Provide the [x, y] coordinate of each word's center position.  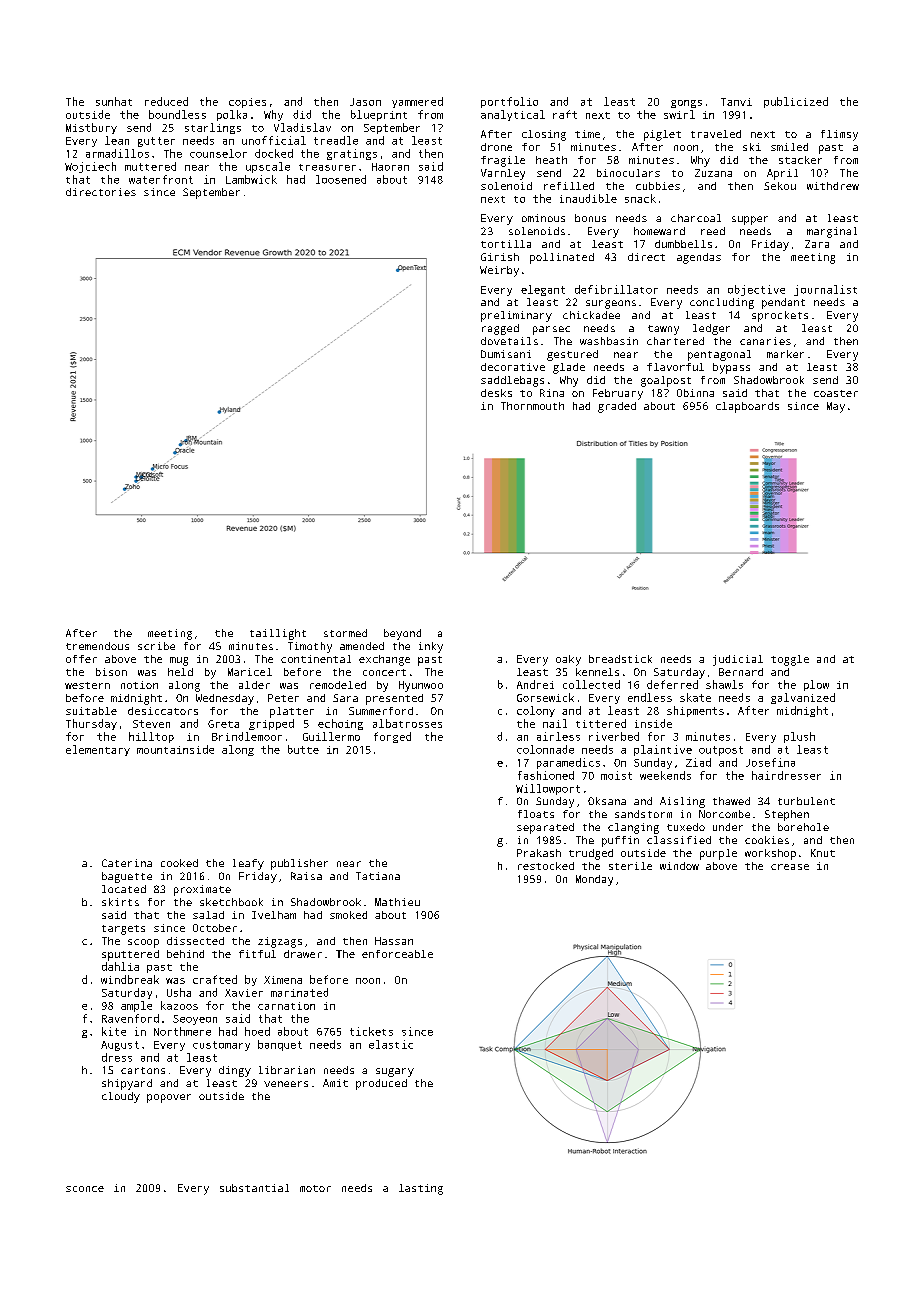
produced [381, 1084]
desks [496, 393]
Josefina [770, 762]
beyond [402, 634]
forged [392, 737]
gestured [572, 355]
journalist [825, 290]
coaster [836, 393]
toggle [790, 660]
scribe [156, 646]
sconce [85, 1189]
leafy [248, 864]
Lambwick [251, 179]
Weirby [499, 271]
